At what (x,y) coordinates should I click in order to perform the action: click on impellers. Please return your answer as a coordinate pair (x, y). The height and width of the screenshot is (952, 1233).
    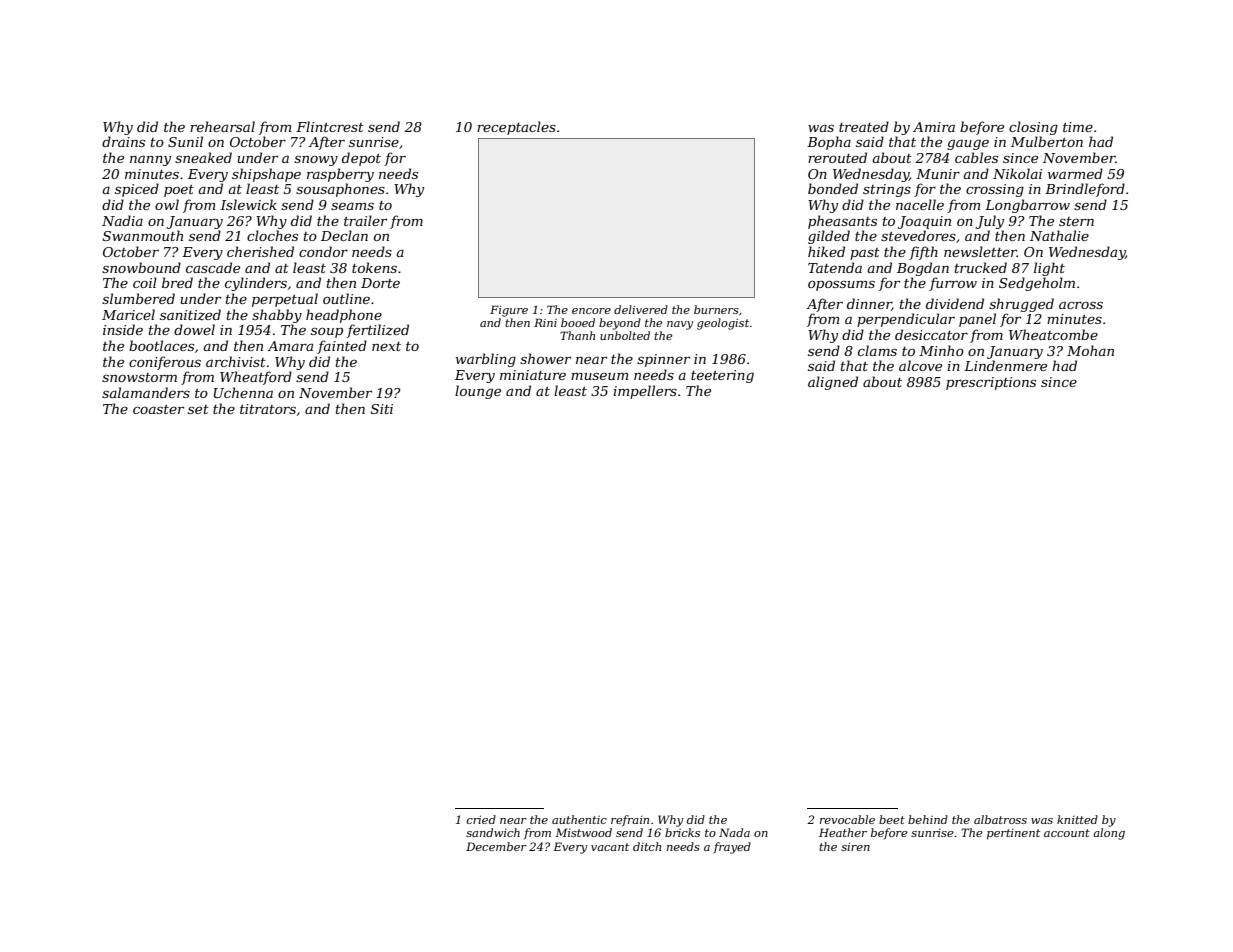
    Looking at the image, I should click on (645, 392).
